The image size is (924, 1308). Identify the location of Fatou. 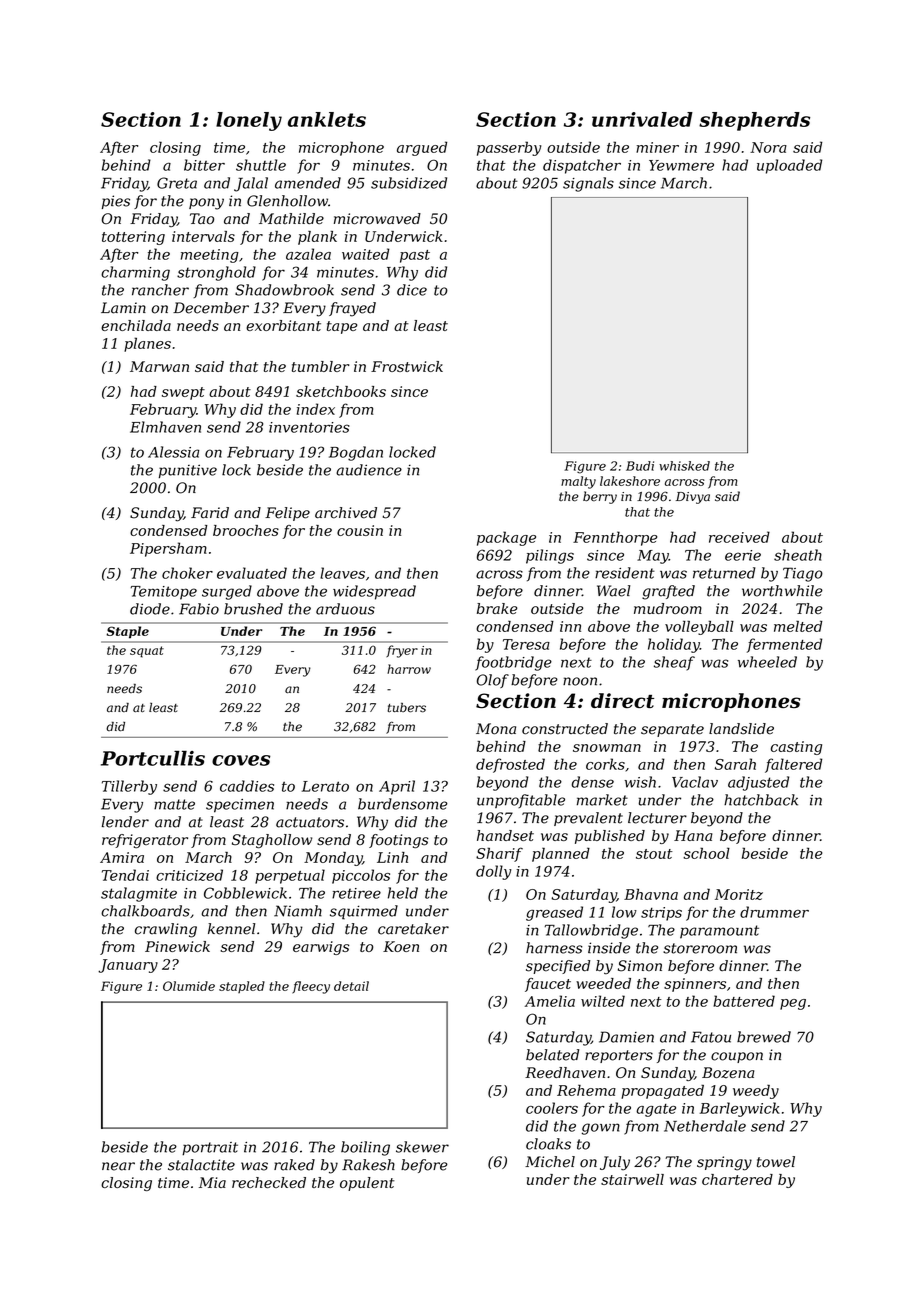
(711, 1037).
